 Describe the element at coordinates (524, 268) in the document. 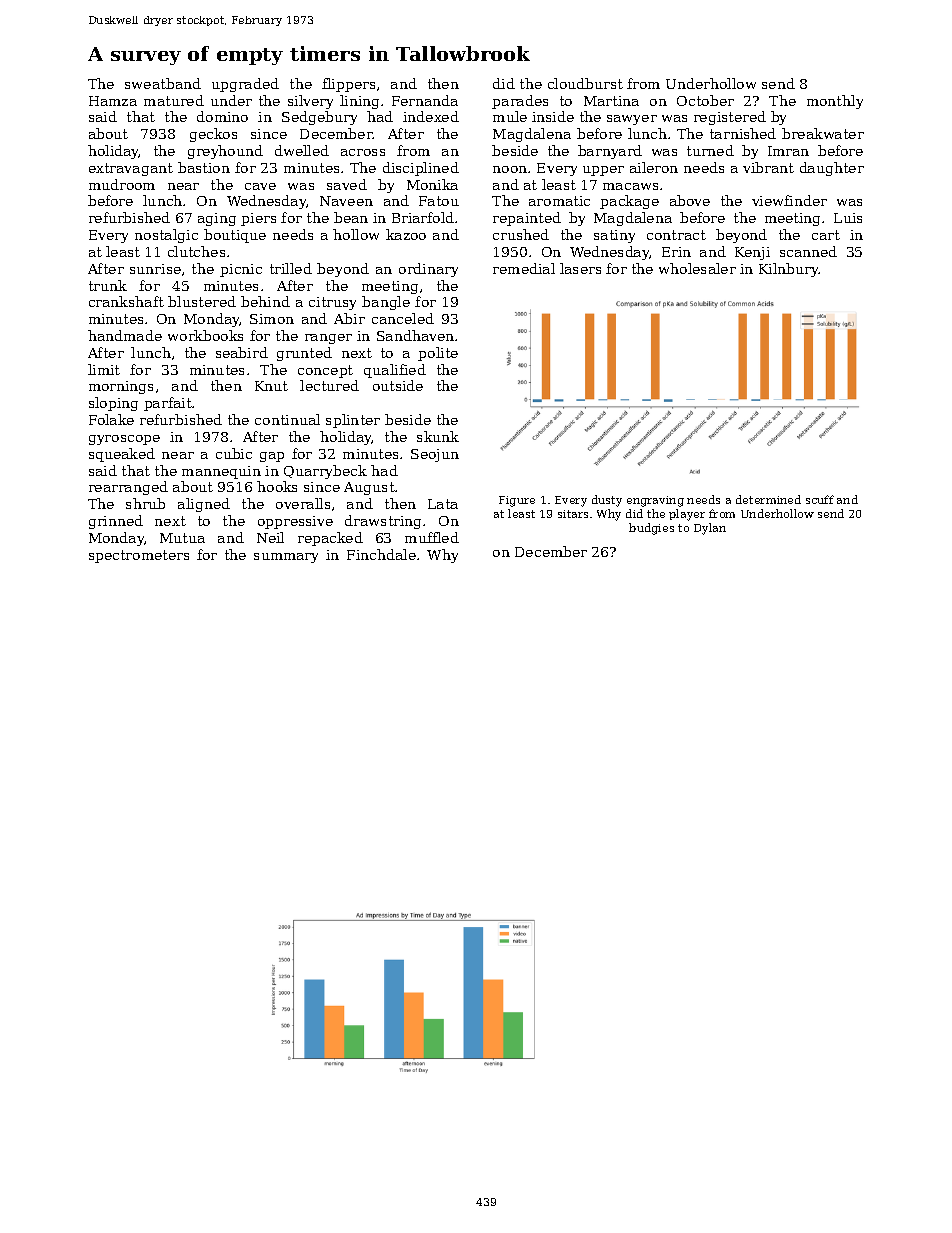

I see `remedial` at that location.
